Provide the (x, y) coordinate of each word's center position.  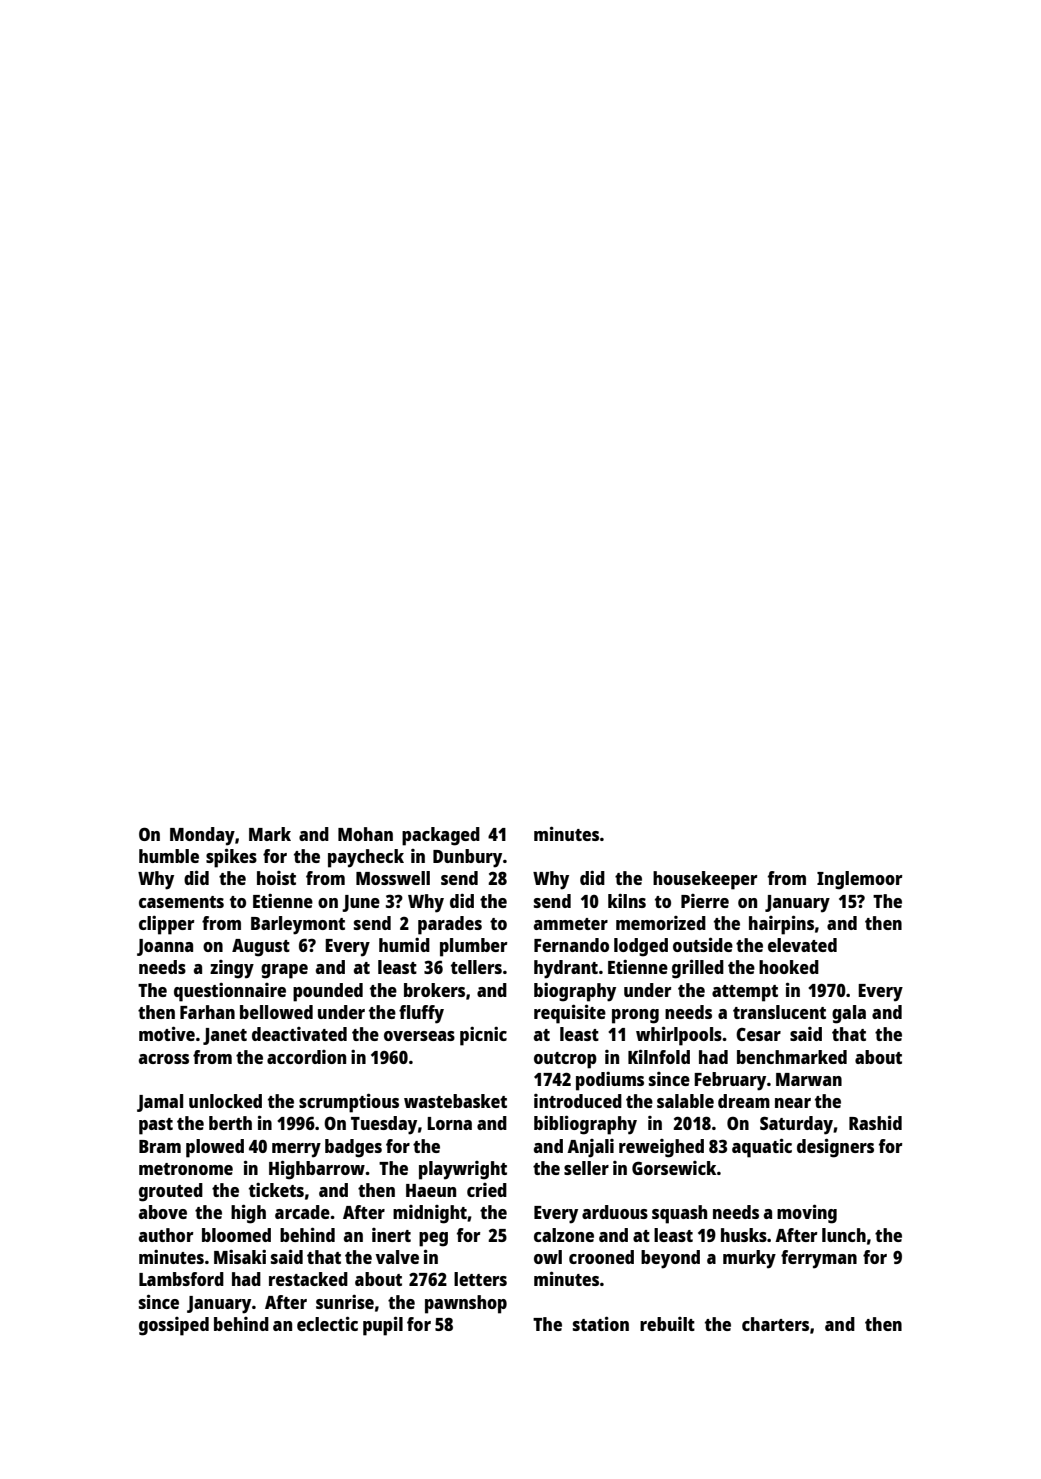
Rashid (875, 1122)
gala (849, 1014)
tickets (276, 1190)
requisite (570, 1014)
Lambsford (181, 1279)
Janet (225, 1036)
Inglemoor (859, 880)
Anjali (590, 1148)
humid (404, 945)
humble (169, 856)
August (261, 948)
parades (450, 925)
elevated (802, 945)
